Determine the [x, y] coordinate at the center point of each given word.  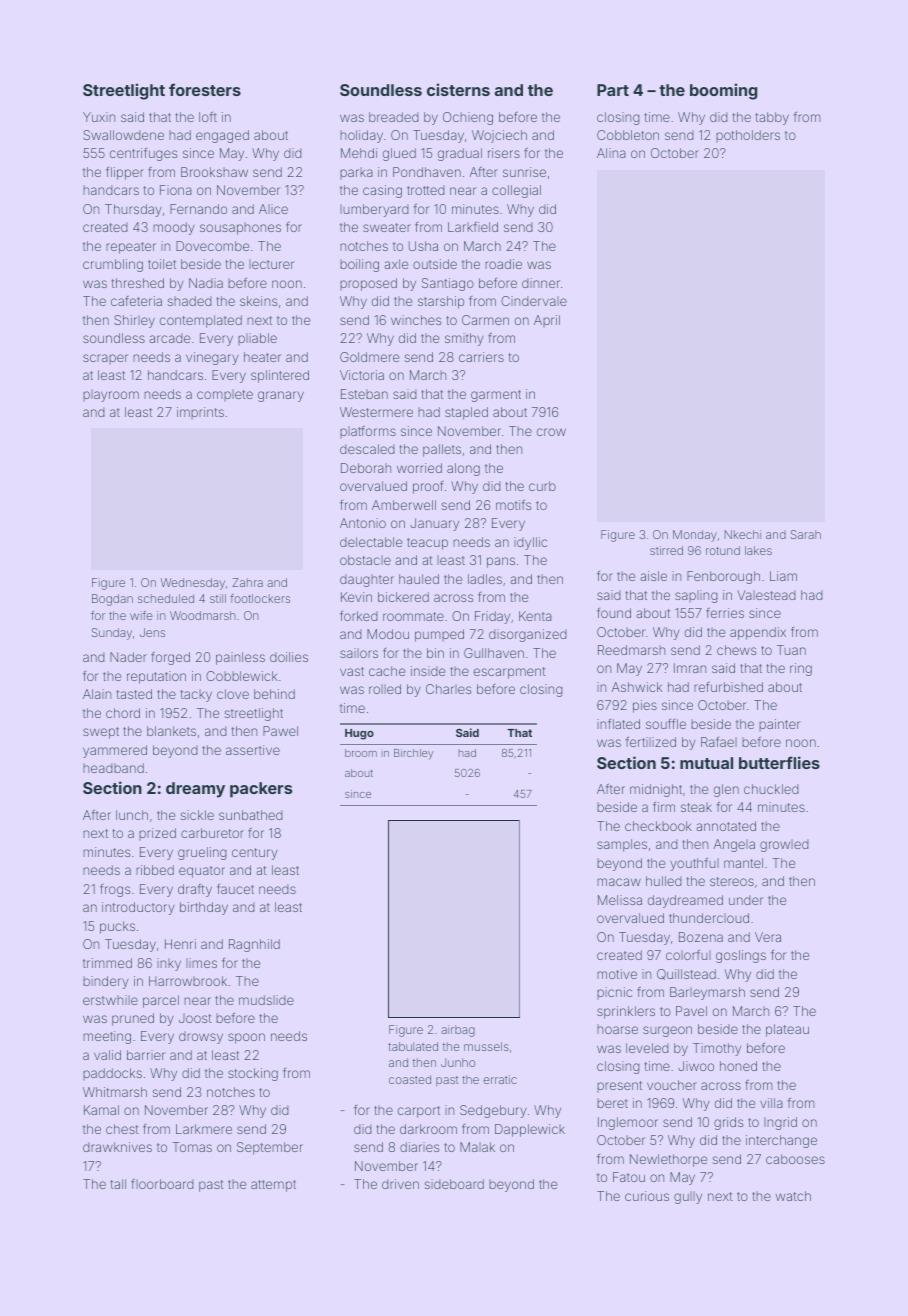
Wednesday [193, 584]
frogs [115, 890]
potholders [748, 136]
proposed [368, 284]
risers [504, 153]
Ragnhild [254, 945]
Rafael [719, 742]
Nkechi [743, 534]
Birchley [413, 754]
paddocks [112, 1074]
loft [208, 116]
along [463, 469]
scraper [105, 359]
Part [613, 90]
